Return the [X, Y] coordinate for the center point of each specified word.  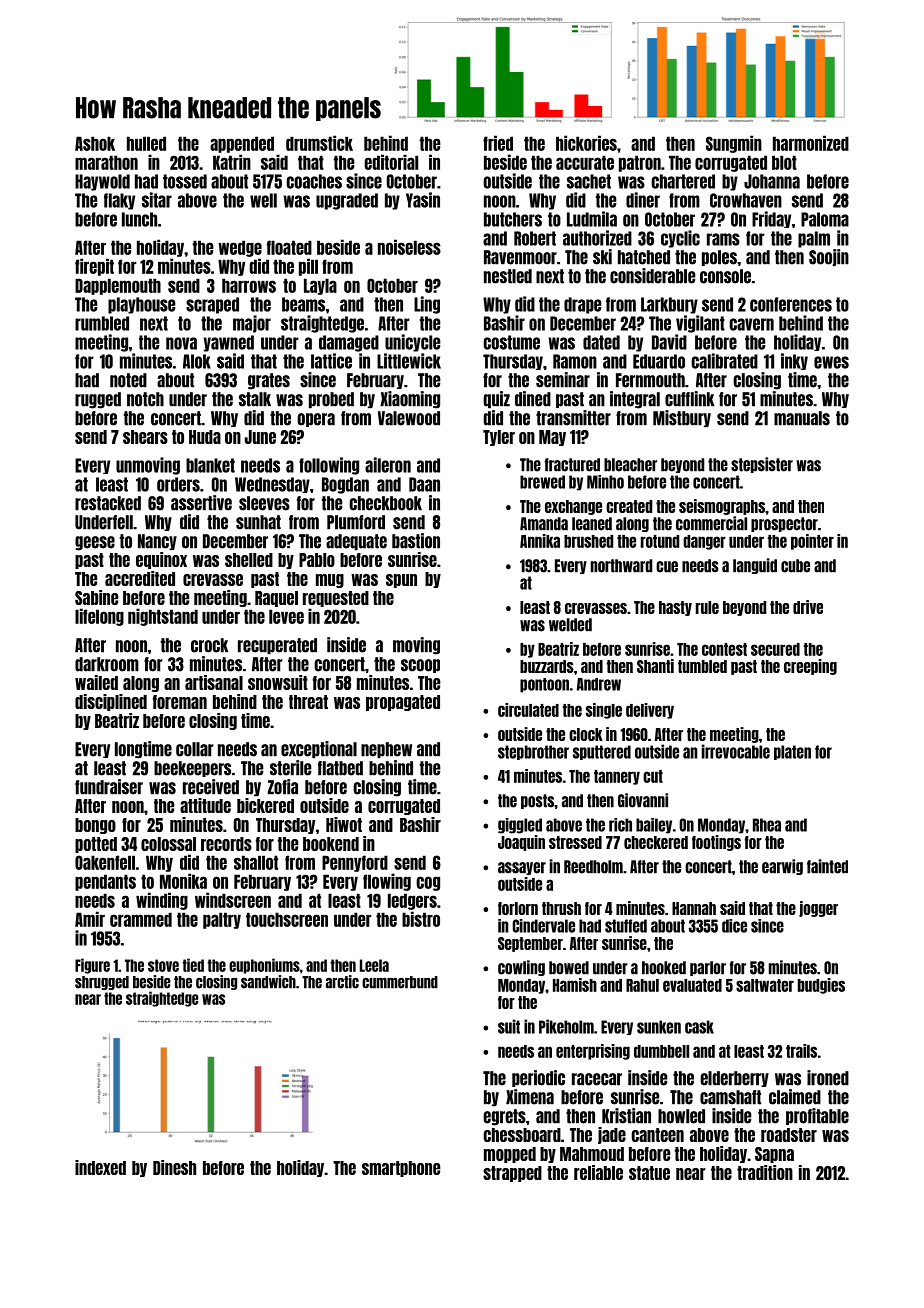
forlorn [518, 908]
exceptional [319, 749]
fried [498, 143]
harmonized [811, 143]
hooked [664, 968]
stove [163, 965]
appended [242, 144]
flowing [387, 882]
